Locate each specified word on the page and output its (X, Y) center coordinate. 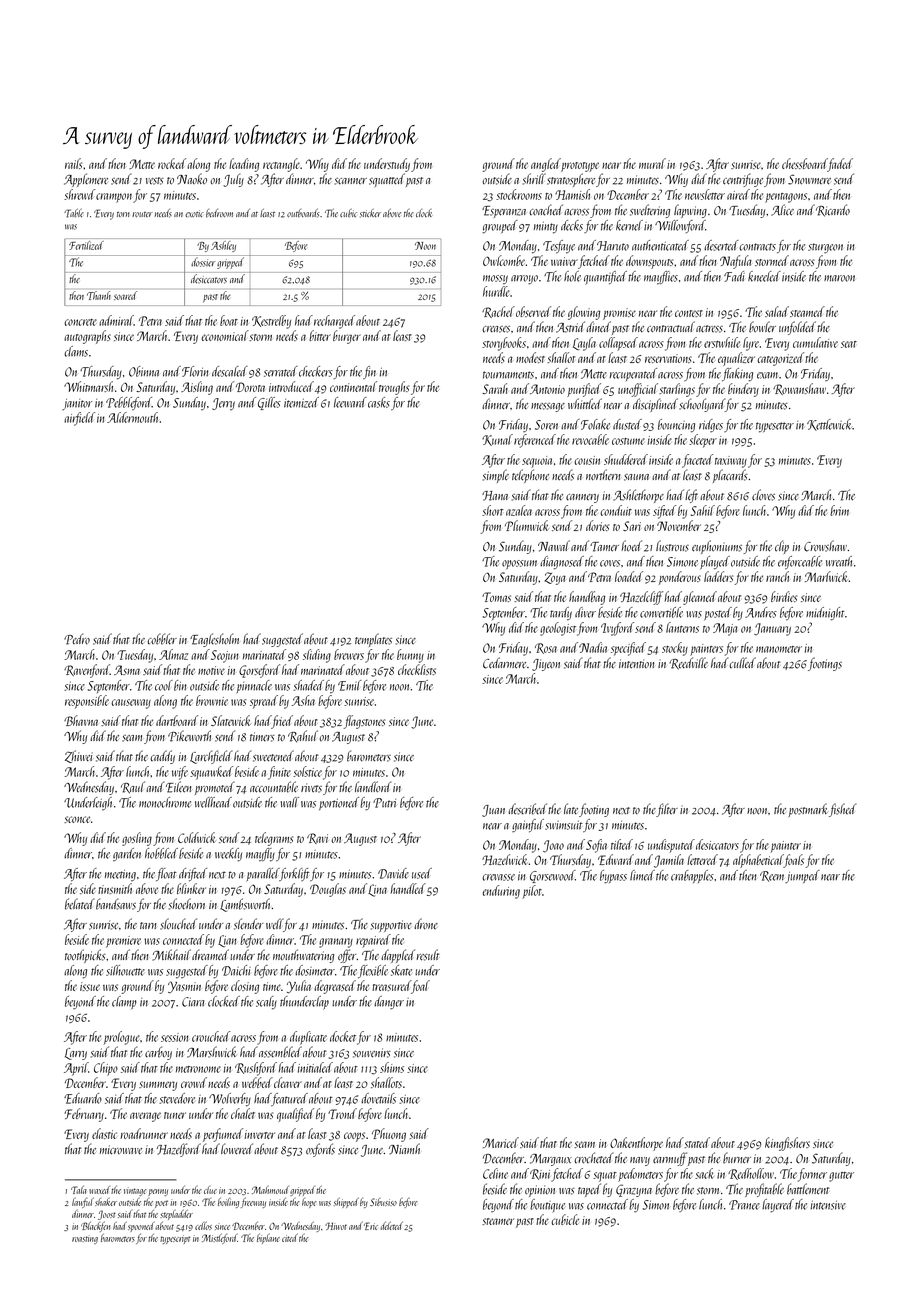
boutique (547, 1206)
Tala (79, 1190)
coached (546, 210)
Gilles (269, 403)
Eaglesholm (214, 640)
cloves (763, 495)
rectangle (281, 165)
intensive (828, 1205)
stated (697, 1142)
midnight (825, 614)
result (428, 955)
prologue (122, 1038)
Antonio (547, 389)
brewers (349, 654)
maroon (839, 278)
